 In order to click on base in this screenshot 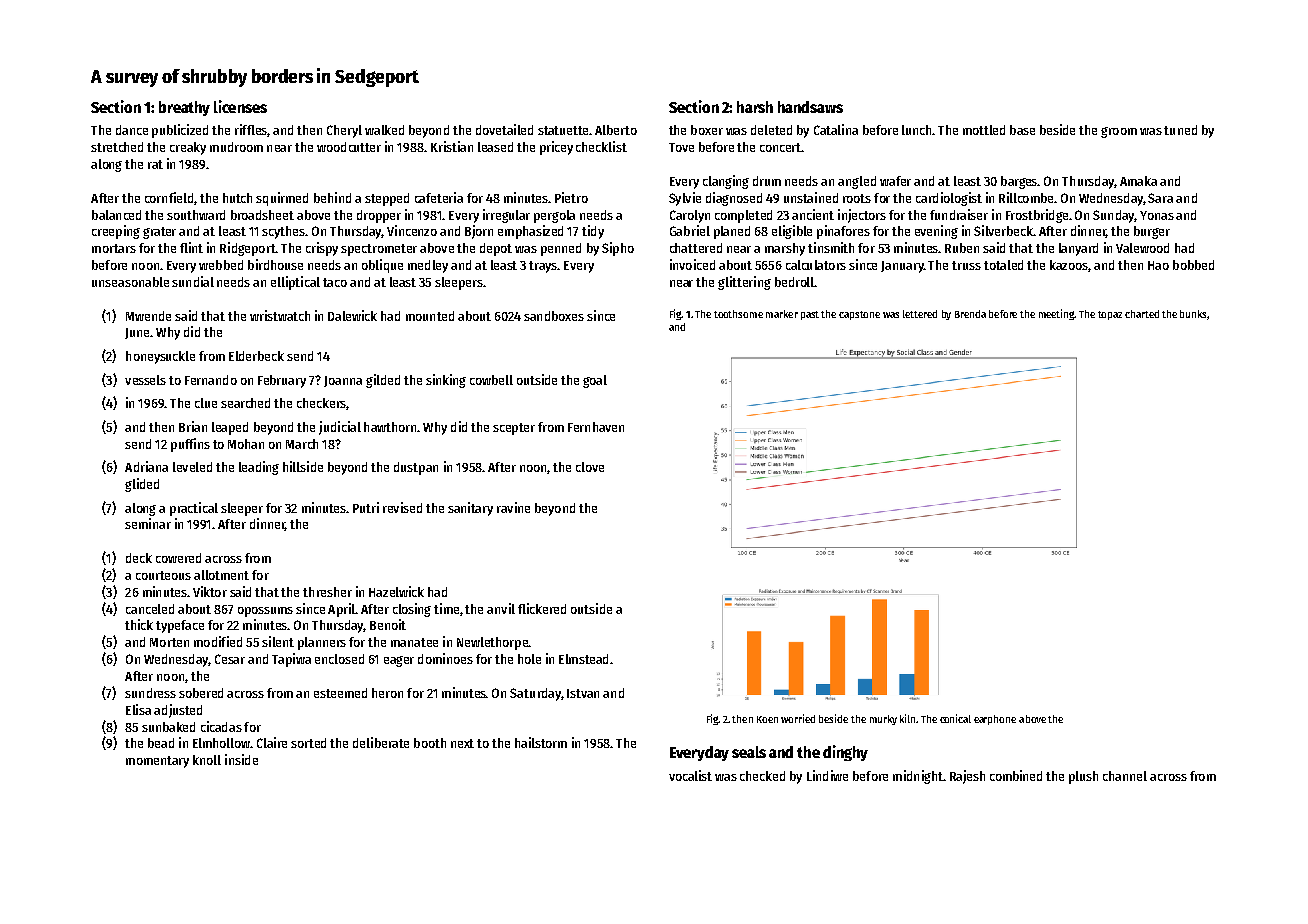, I will do `click(1022, 130)`.
